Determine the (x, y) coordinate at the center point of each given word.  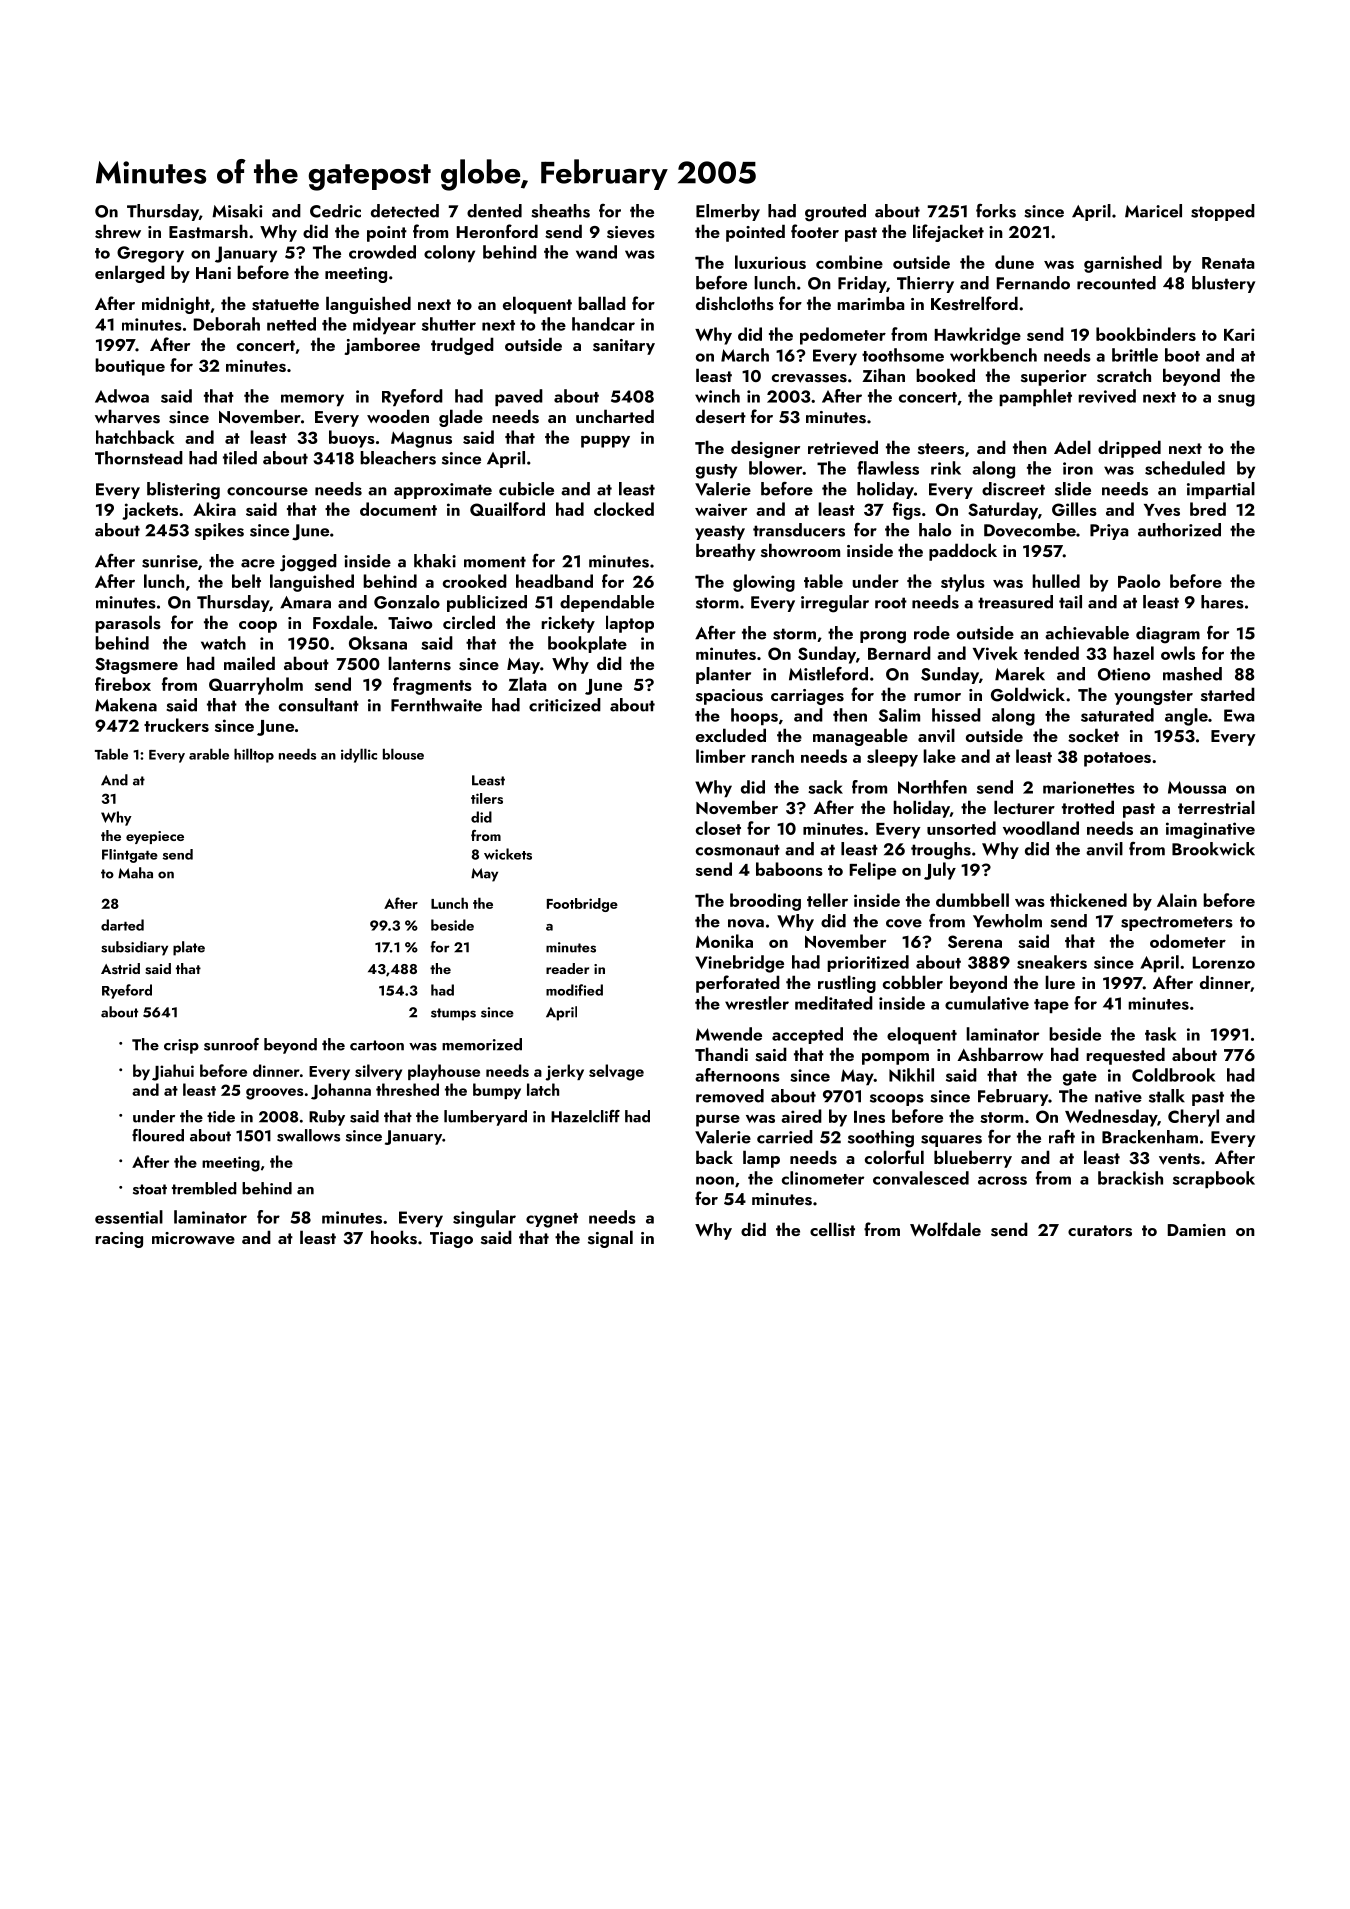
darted (122, 925)
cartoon (377, 1045)
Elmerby (728, 212)
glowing (764, 583)
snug (1236, 400)
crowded (382, 252)
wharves (127, 416)
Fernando (1033, 283)
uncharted (615, 416)
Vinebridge (739, 964)
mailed (249, 663)
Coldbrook (1174, 1075)
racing (119, 1240)
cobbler (913, 982)
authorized (1179, 530)
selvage (616, 1072)
